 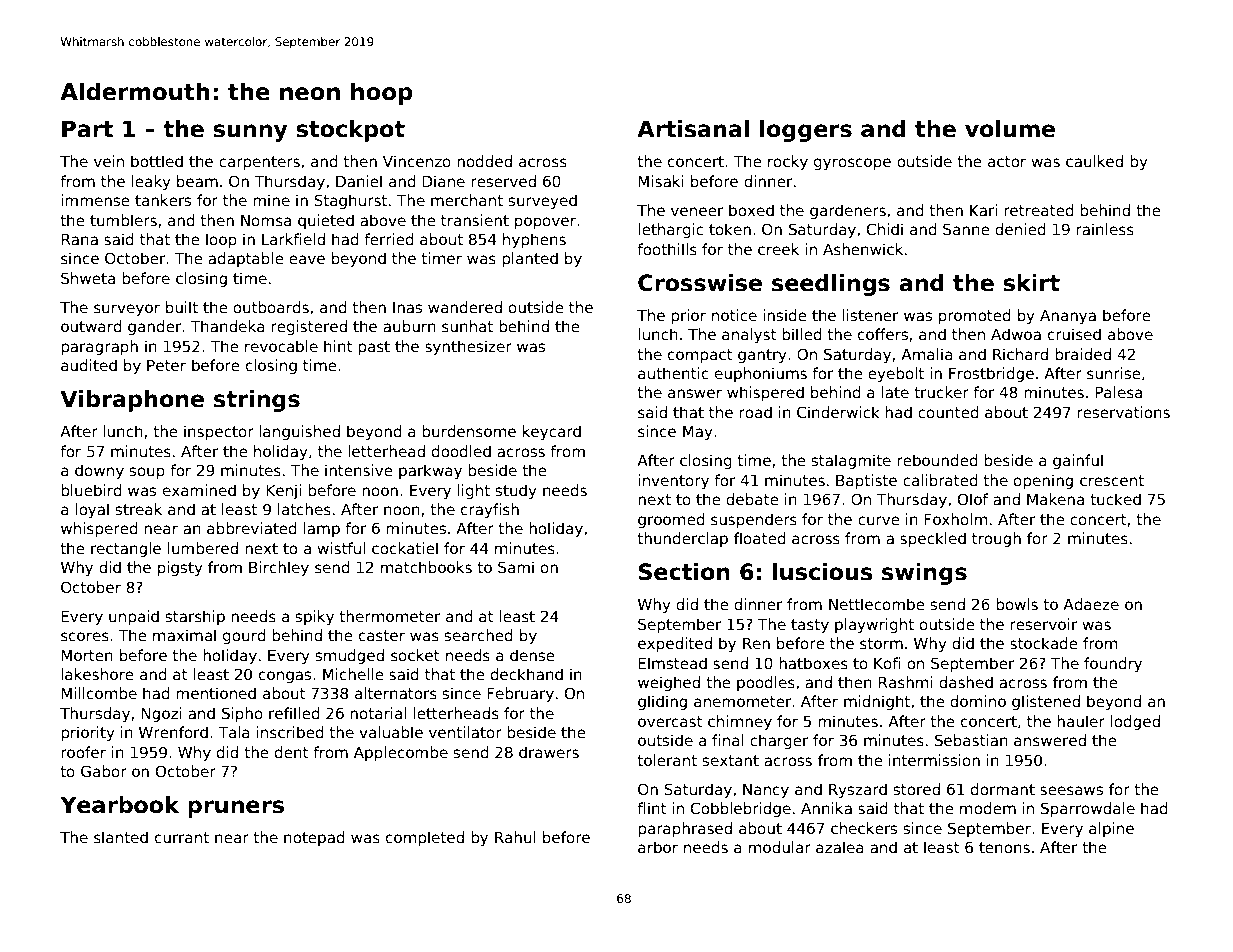 I want to click on luscious, so click(x=823, y=572).
